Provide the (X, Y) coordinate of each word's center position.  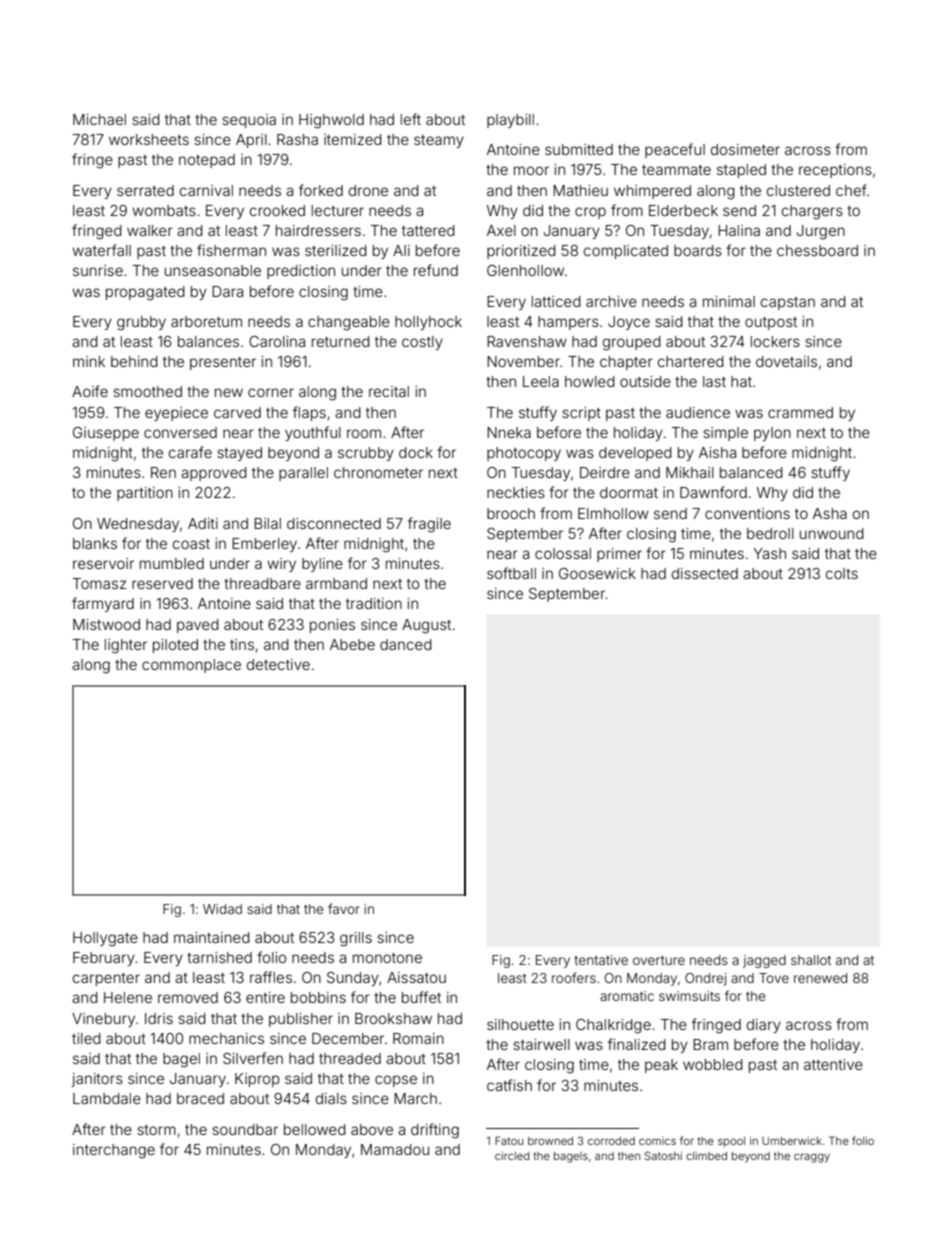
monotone (387, 958)
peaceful (675, 150)
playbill (510, 121)
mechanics (226, 1038)
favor (344, 908)
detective (278, 664)
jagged (764, 961)
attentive (833, 1064)
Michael (99, 119)
